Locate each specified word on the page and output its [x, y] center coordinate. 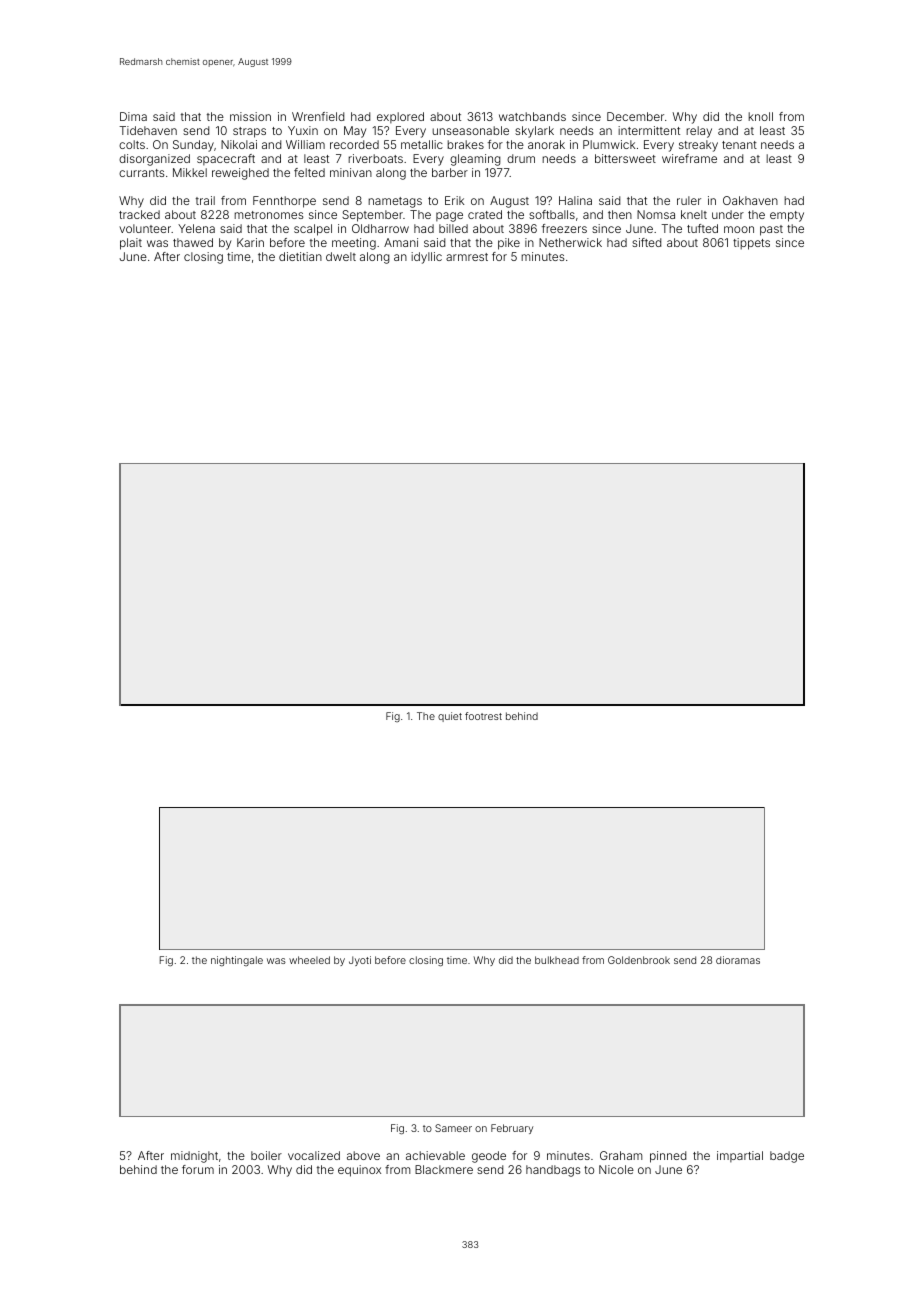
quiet [450, 717]
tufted [702, 228]
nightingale [237, 961]
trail [205, 200]
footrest [483, 716]
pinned [668, 1157]
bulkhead [557, 960]
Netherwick [570, 242]
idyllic [426, 258]
